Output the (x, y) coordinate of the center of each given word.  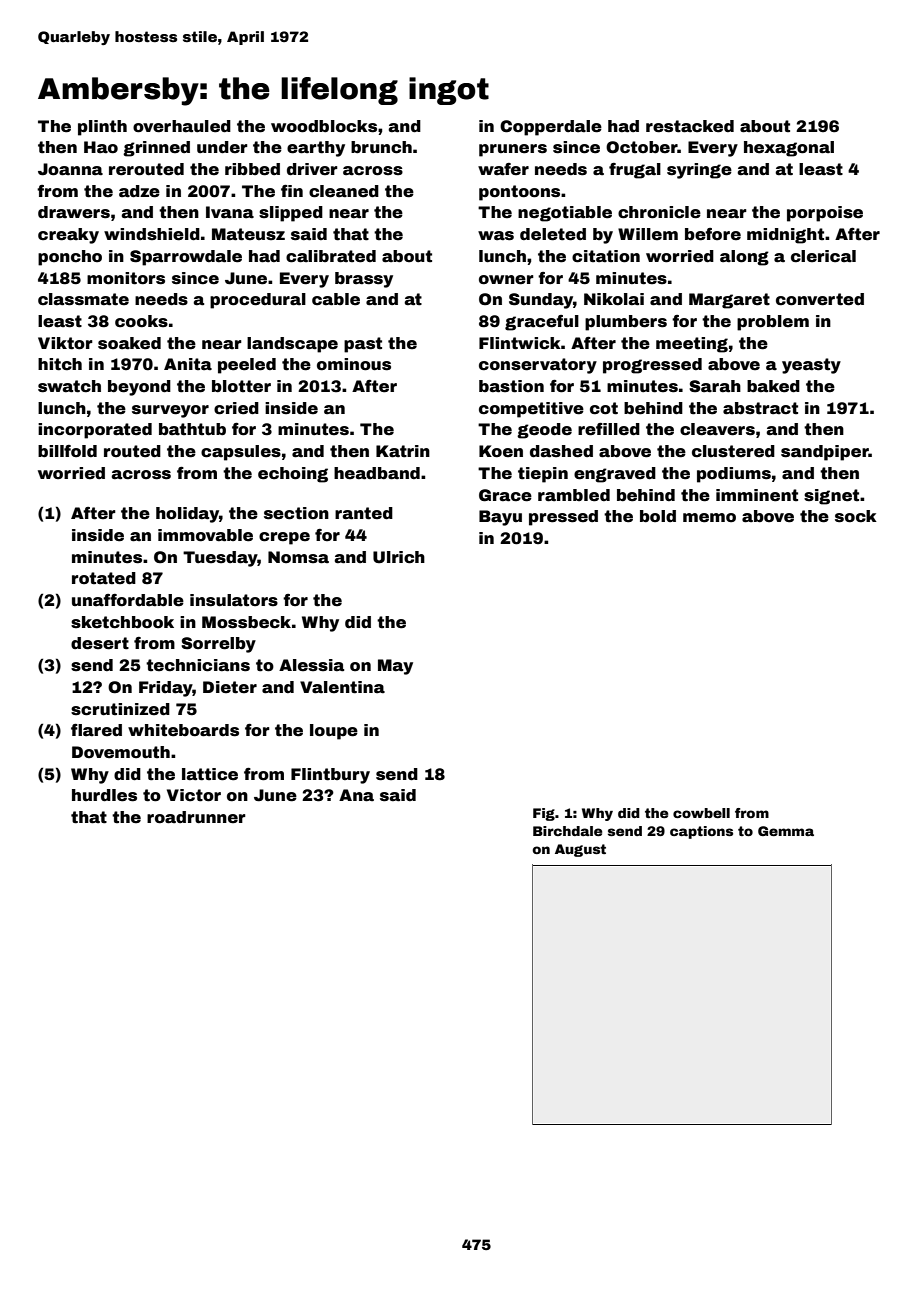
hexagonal (789, 149)
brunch (381, 147)
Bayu (500, 518)
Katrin (403, 451)
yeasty (811, 366)
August (580, 850)
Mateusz (248, 234)
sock (856, 516)
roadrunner (196, 817)
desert (100, 643)
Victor (194, 795)
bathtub (192, 429)
